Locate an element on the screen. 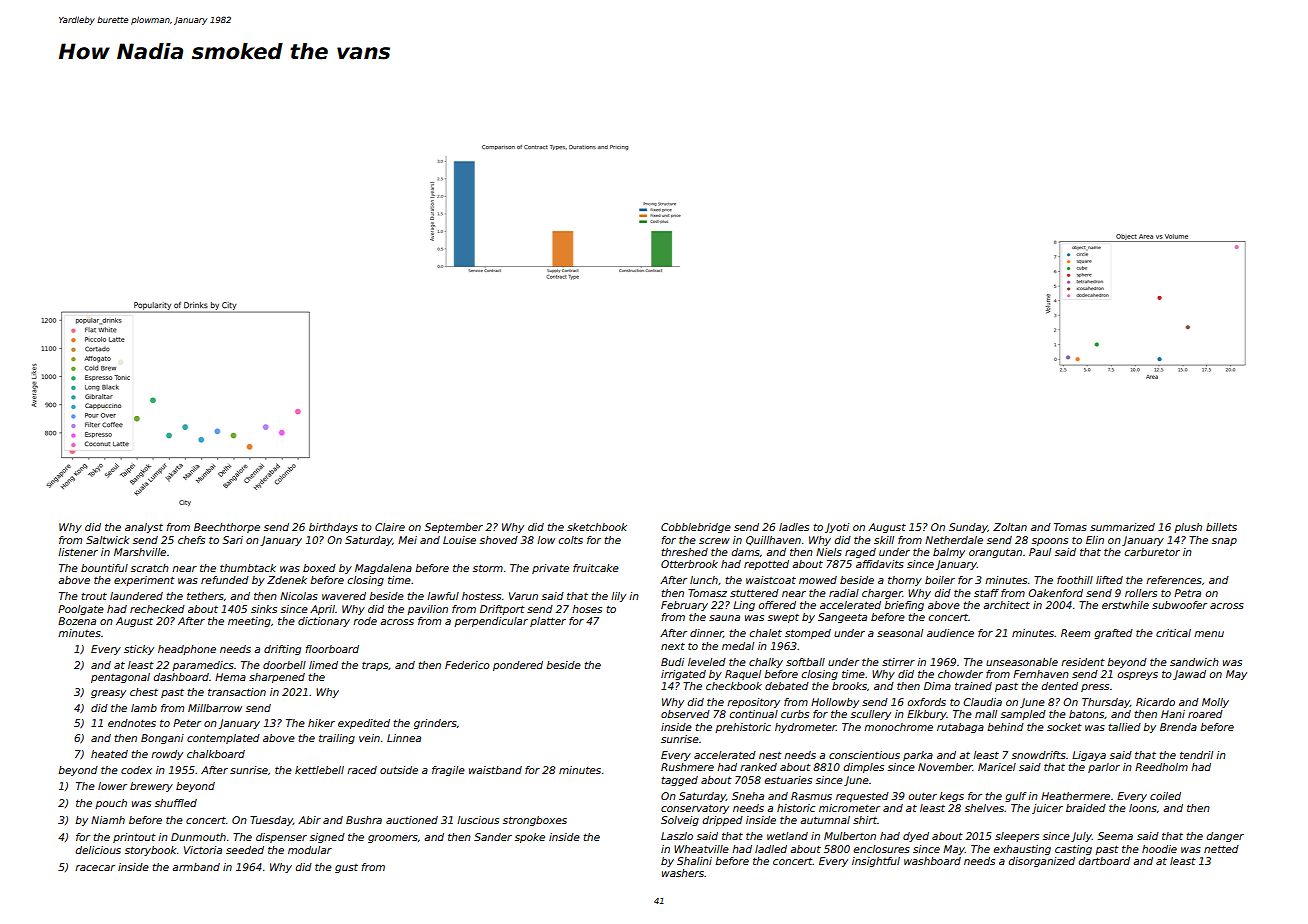  modular is located at coordinates (310, 850).
